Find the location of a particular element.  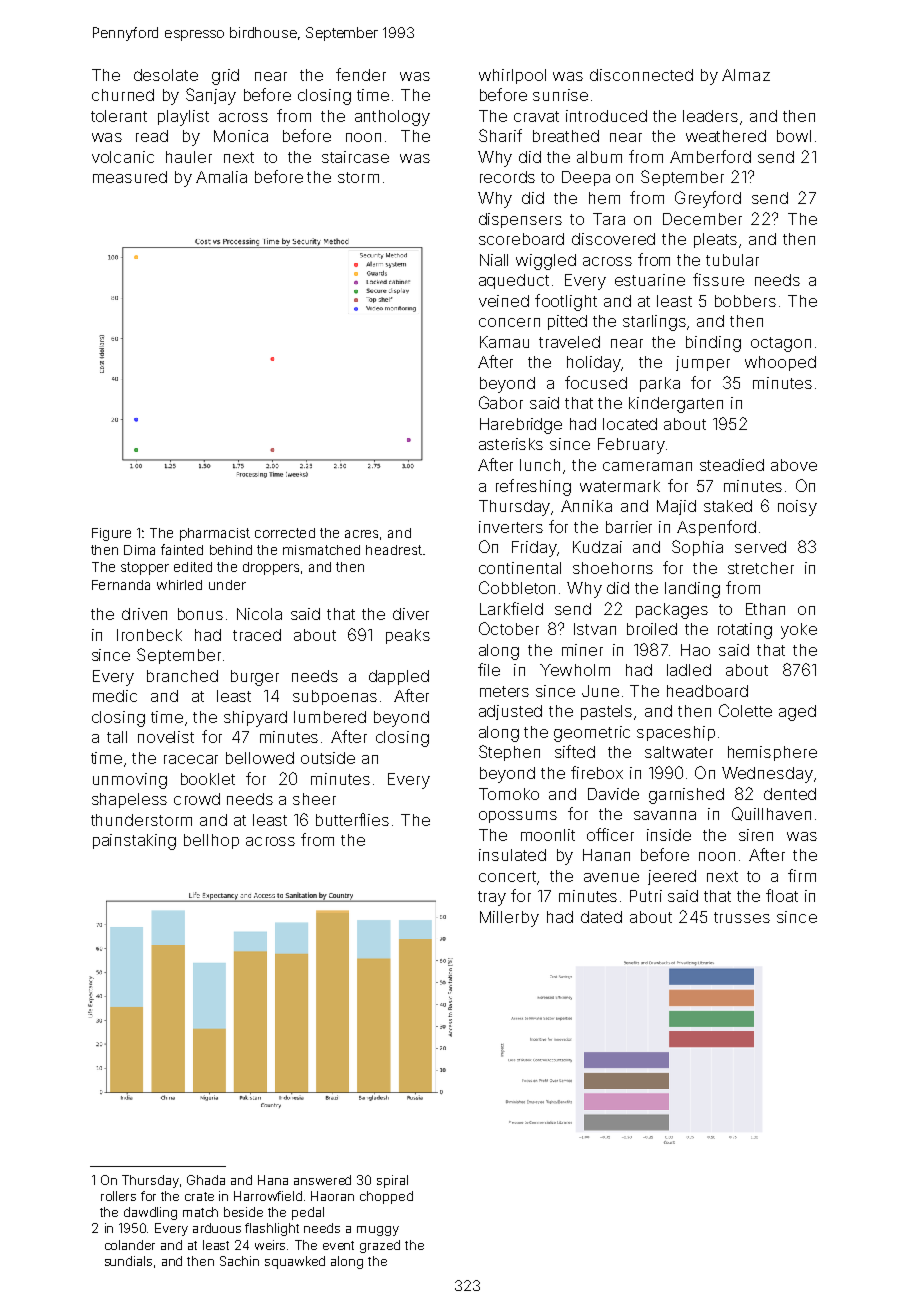

headrest is located at coordinates (394, 550).
